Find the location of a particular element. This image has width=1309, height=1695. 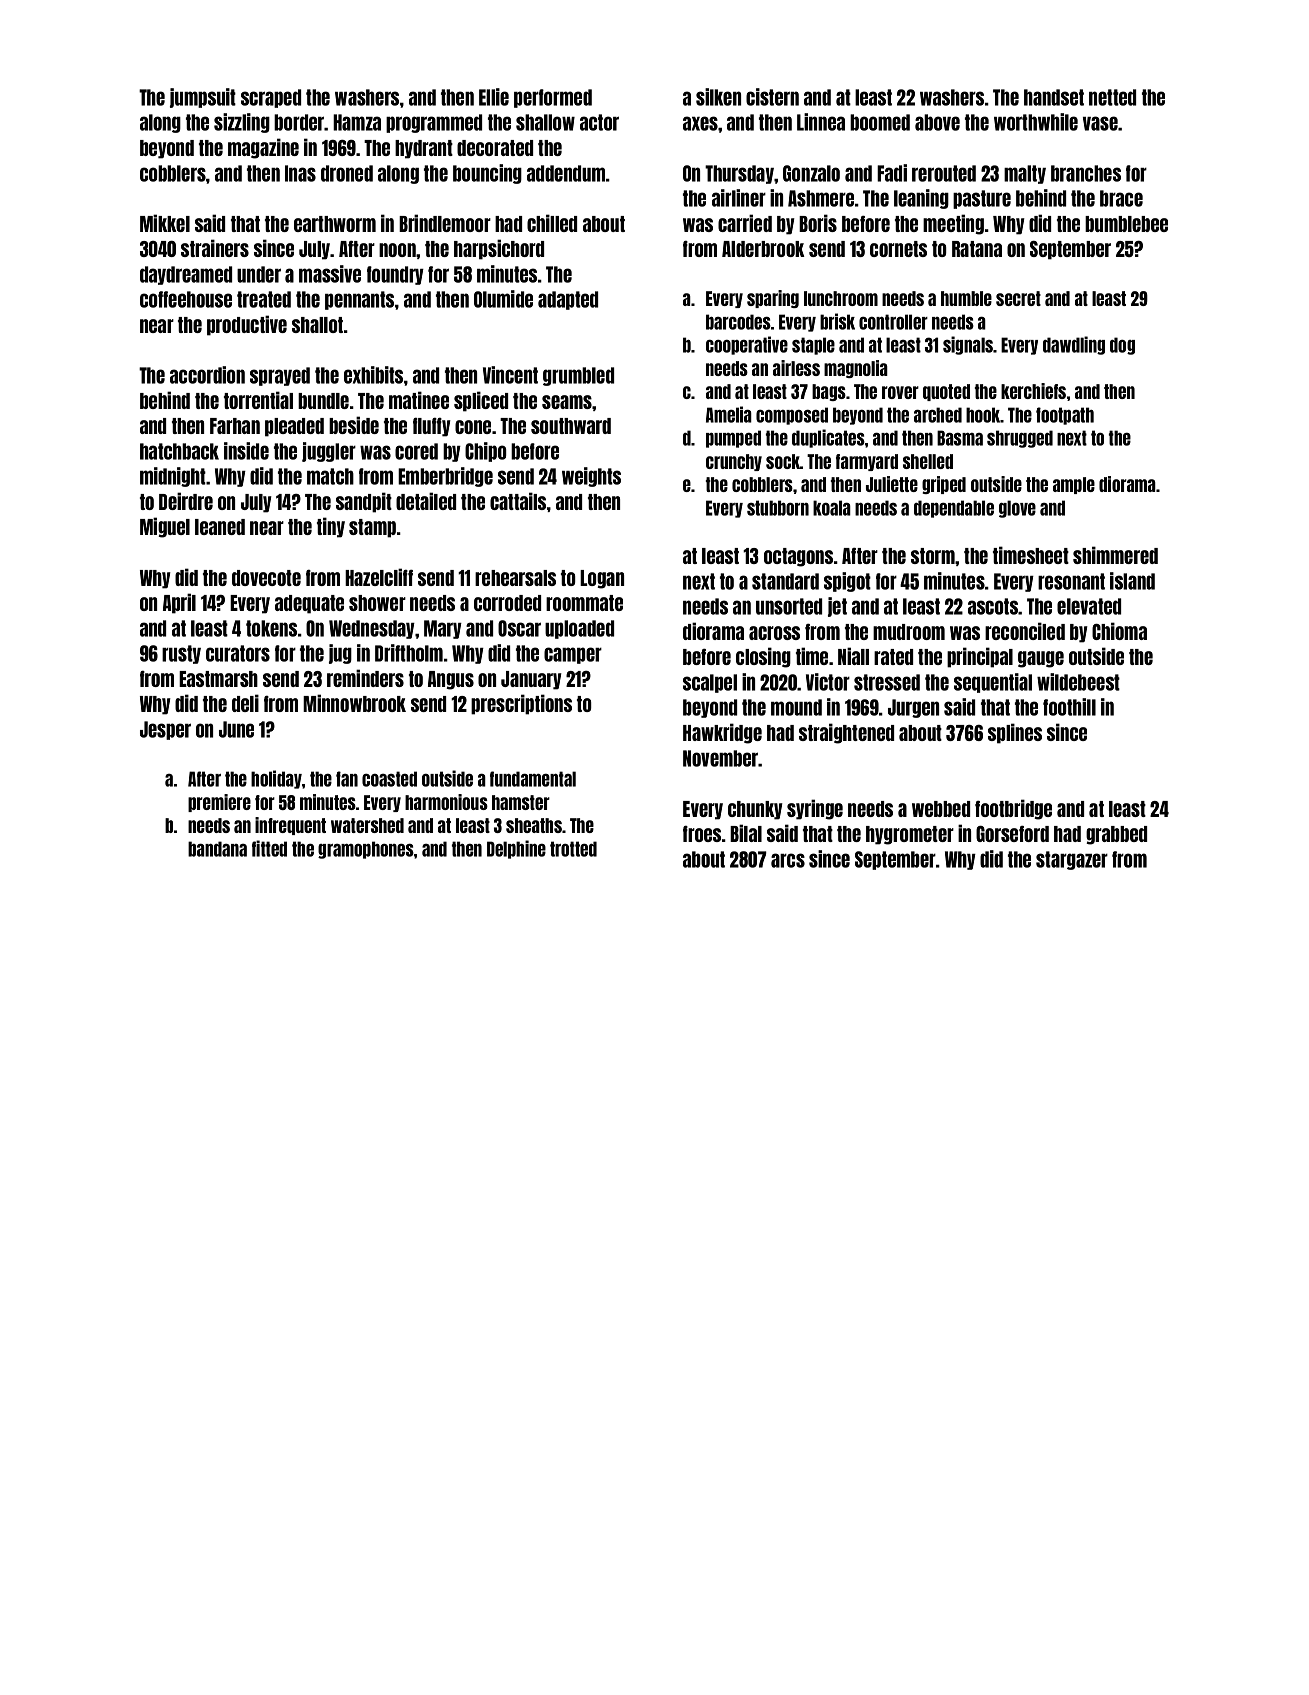

November is located at coordinates (721, 758).
